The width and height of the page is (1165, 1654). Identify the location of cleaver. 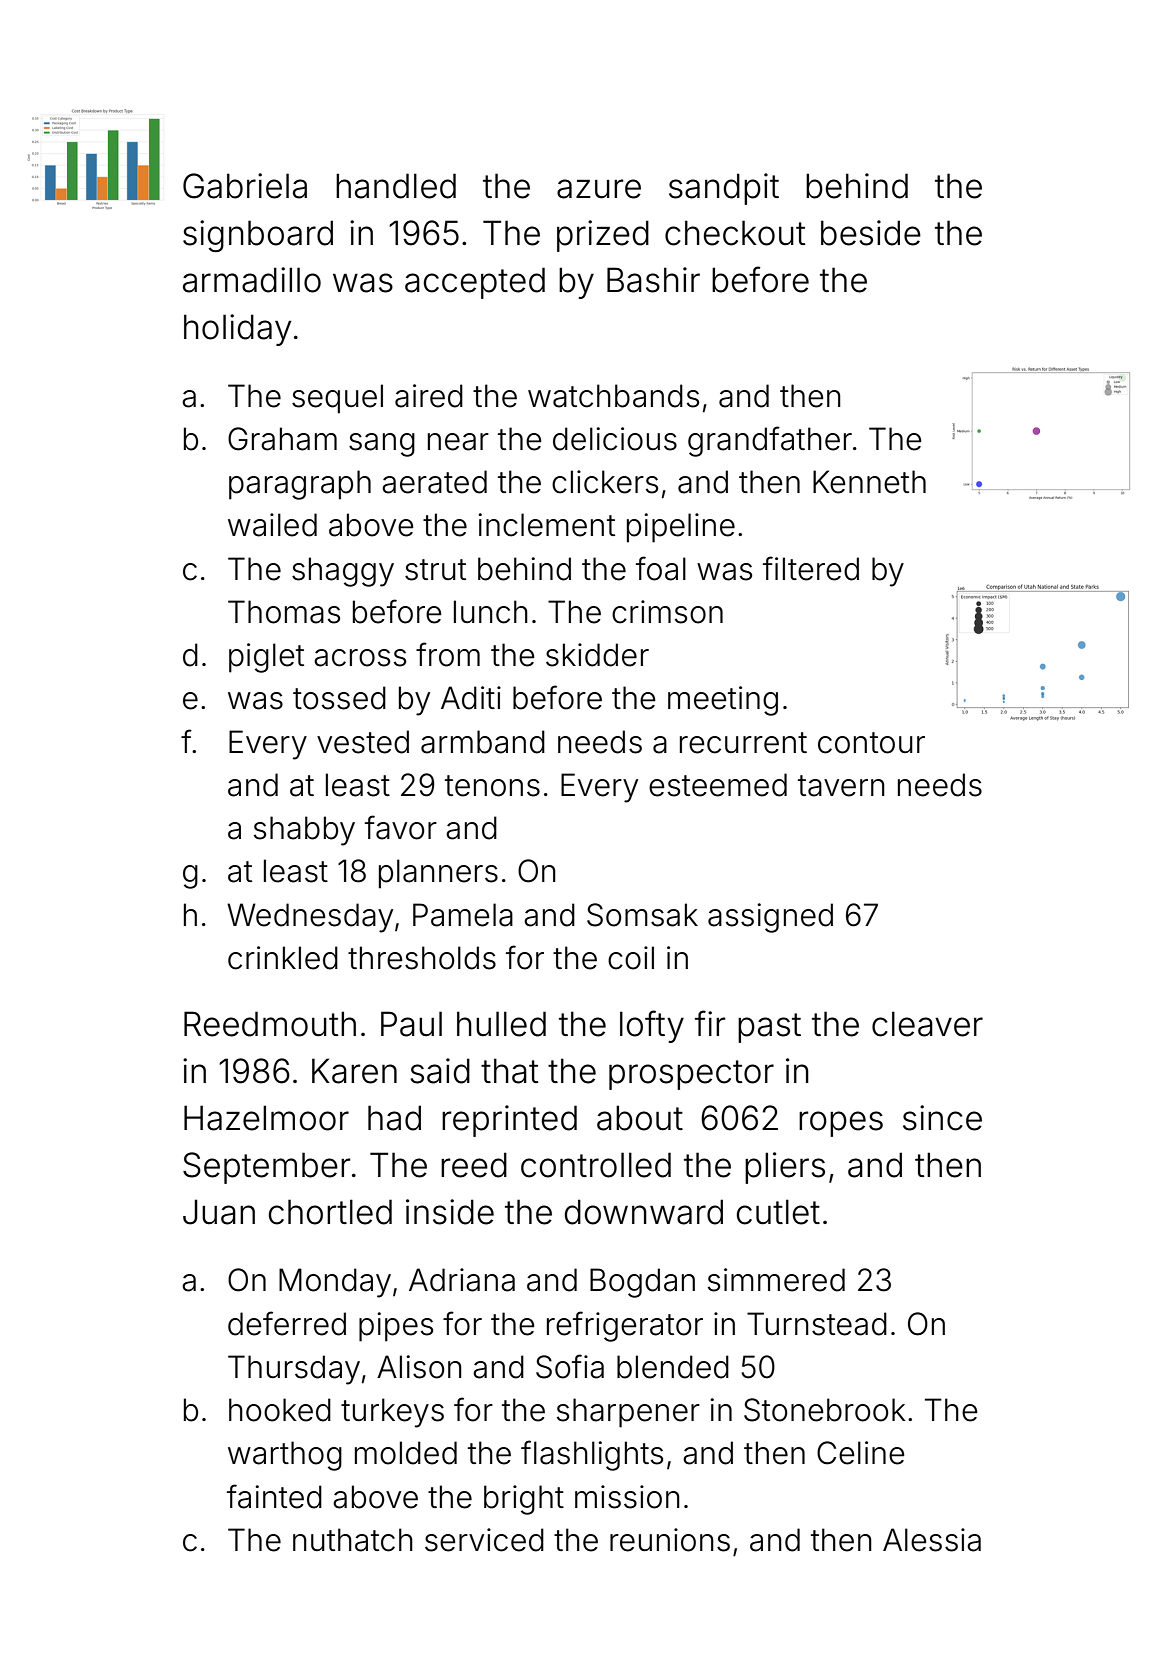
(927, 1024).
